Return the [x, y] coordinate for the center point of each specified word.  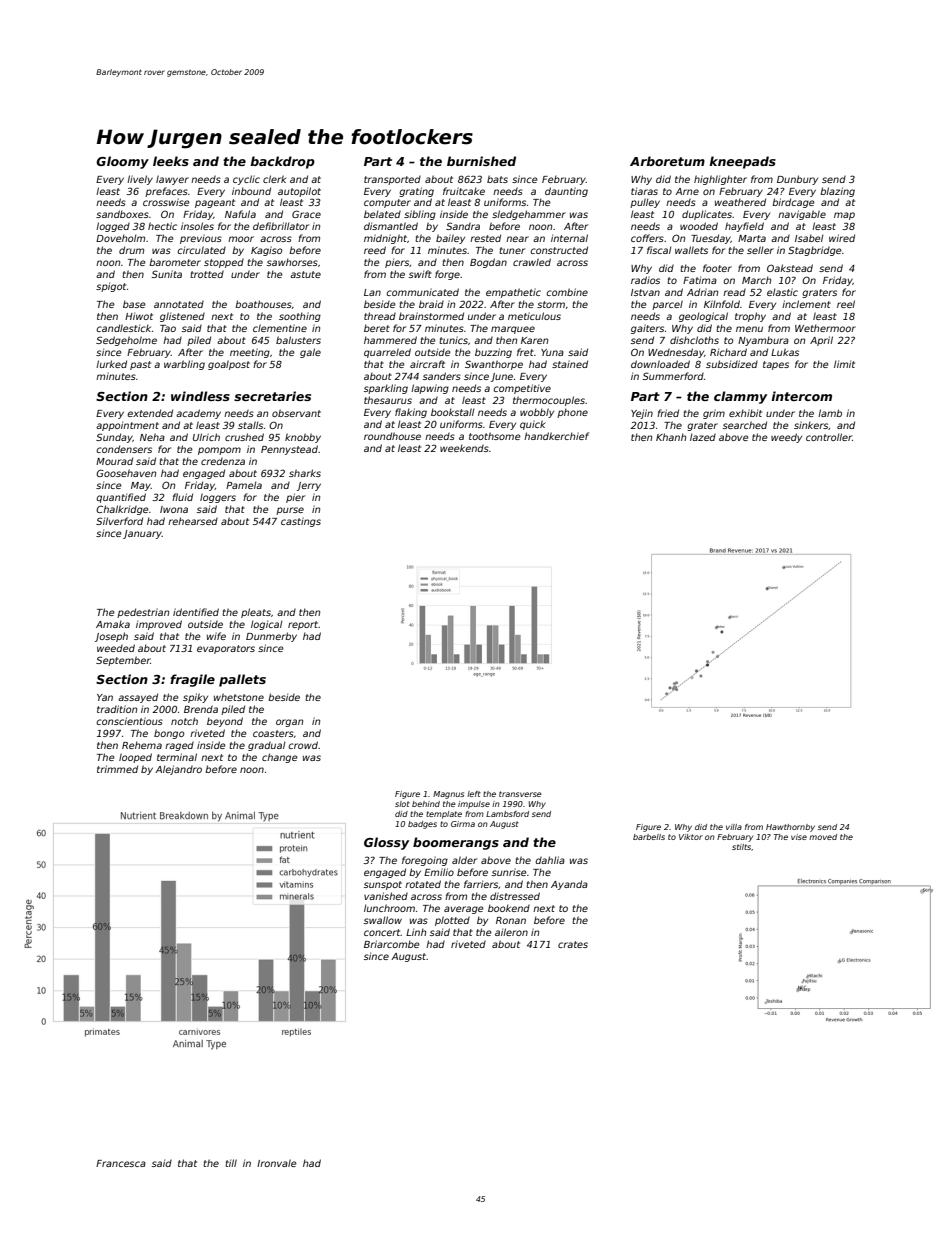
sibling [420, 215]
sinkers [811, 425]
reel [846, 304]
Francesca [121, 1163]
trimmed [117, 769]
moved [823, 837]
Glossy [386, 843]
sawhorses [292, 262]
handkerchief [556, 436]
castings [301, 522]
